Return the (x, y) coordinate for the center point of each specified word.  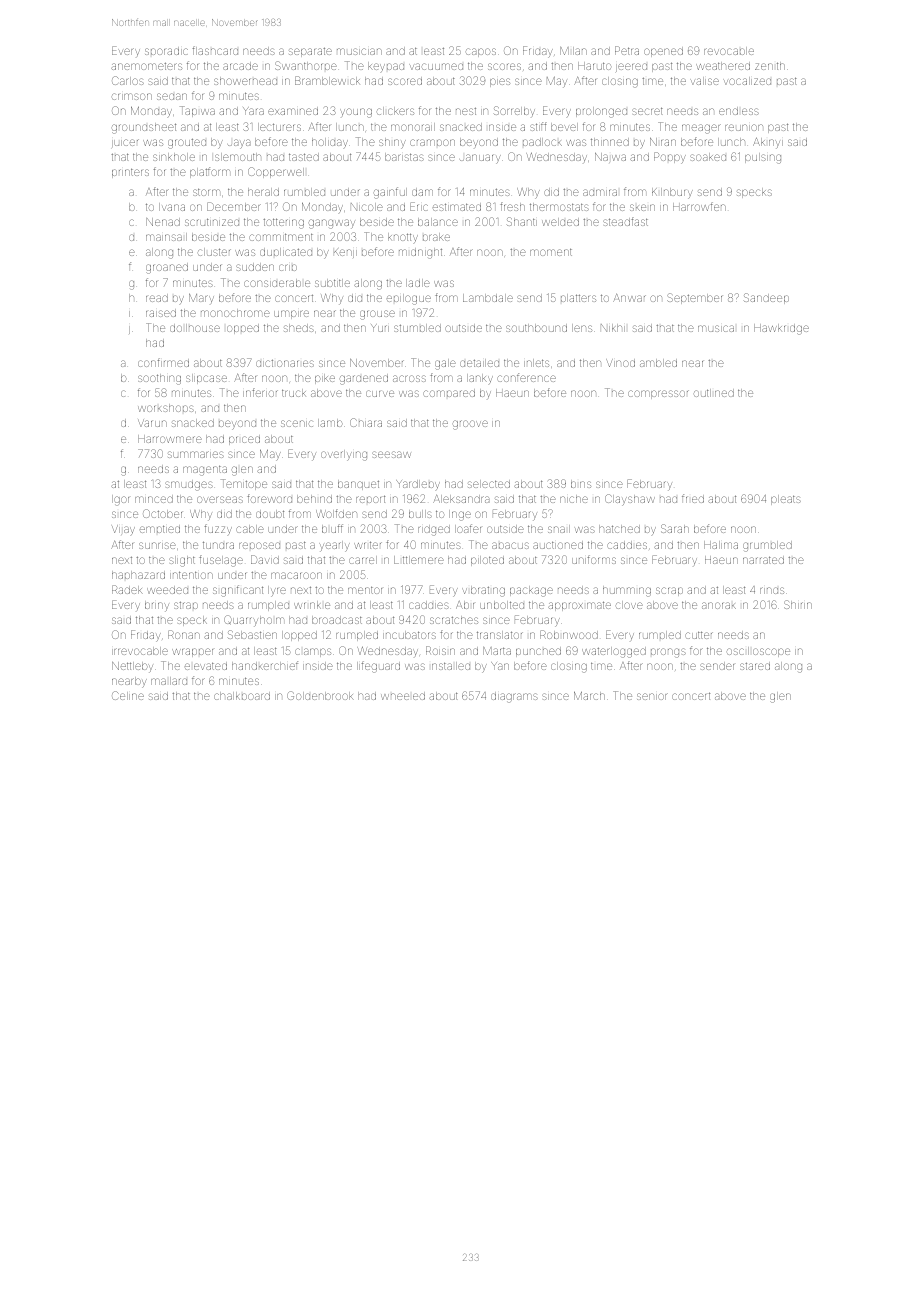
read (157, 298)
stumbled (417, 328)
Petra (627, 50)
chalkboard (242, 696)
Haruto (594, 66)
